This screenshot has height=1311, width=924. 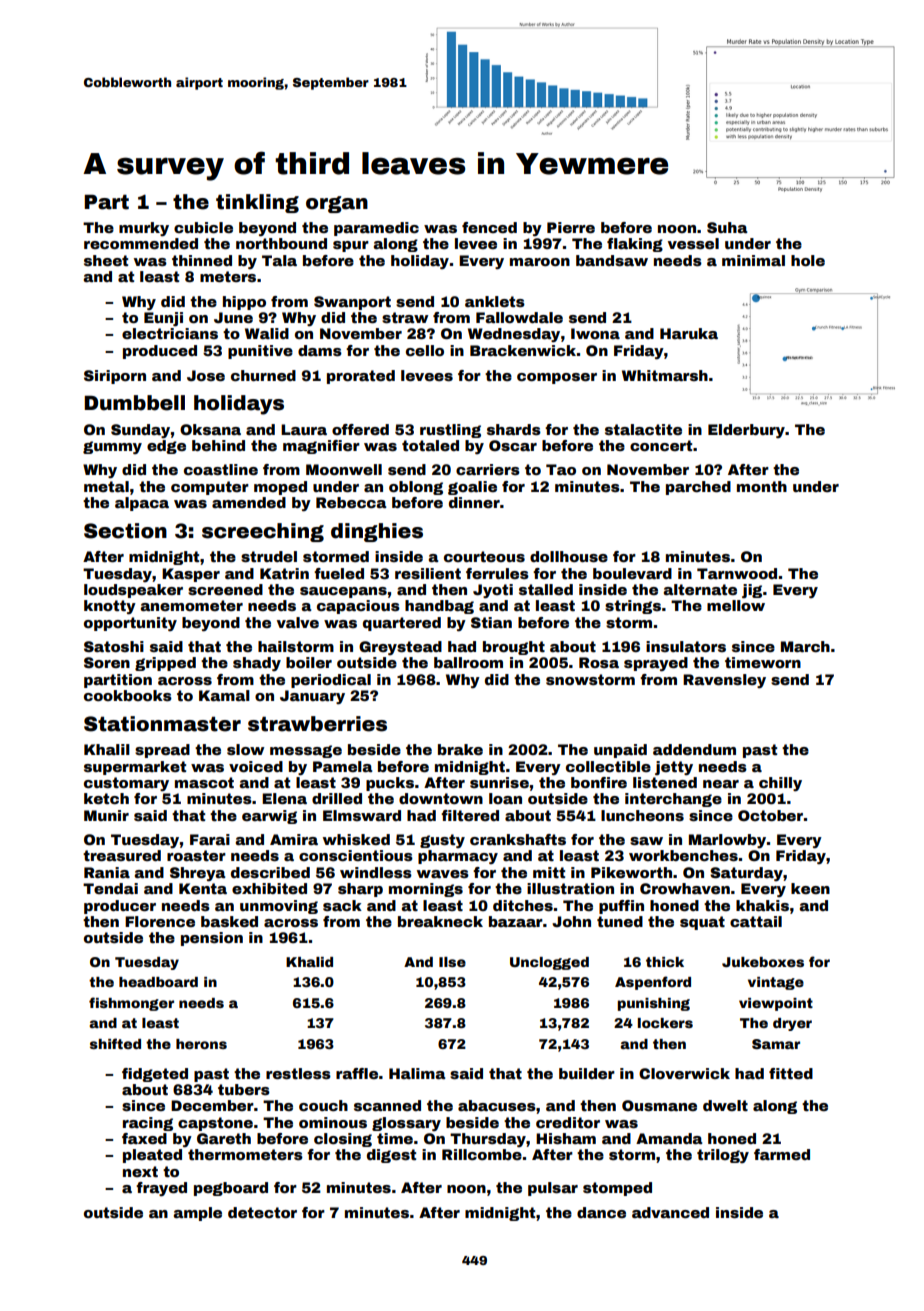 I want to click on Jukeboxes, so click(x=763, y=962).
